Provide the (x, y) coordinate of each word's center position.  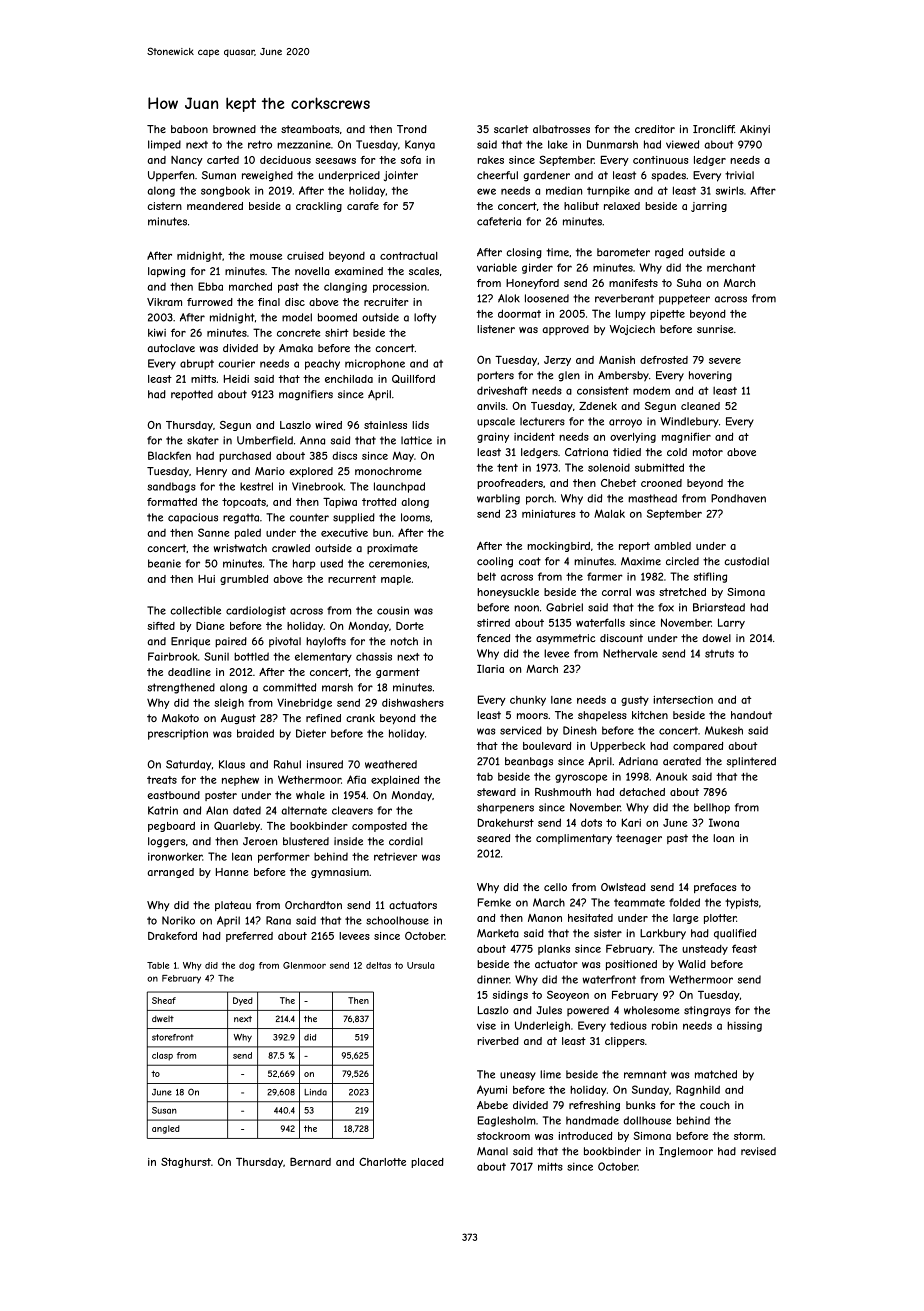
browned (234, 129)
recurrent (352, 579)
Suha (689, 283)
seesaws (335, 161)
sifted (161, 626)
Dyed (243, 1001)
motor (708, 452)
